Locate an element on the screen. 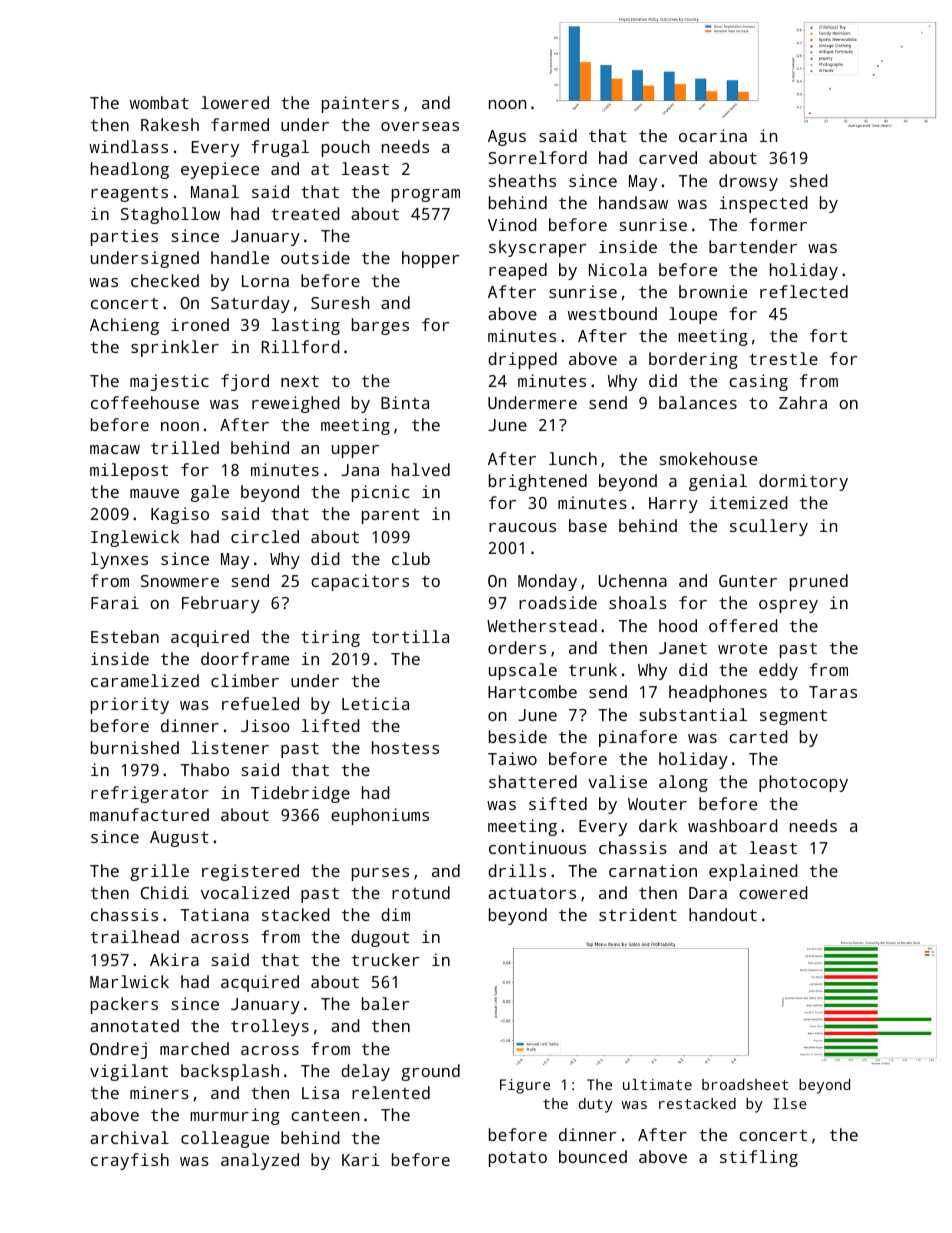 The height and width of the screenshot is (1233, 952). carved is located at coordinates (668, 157).
